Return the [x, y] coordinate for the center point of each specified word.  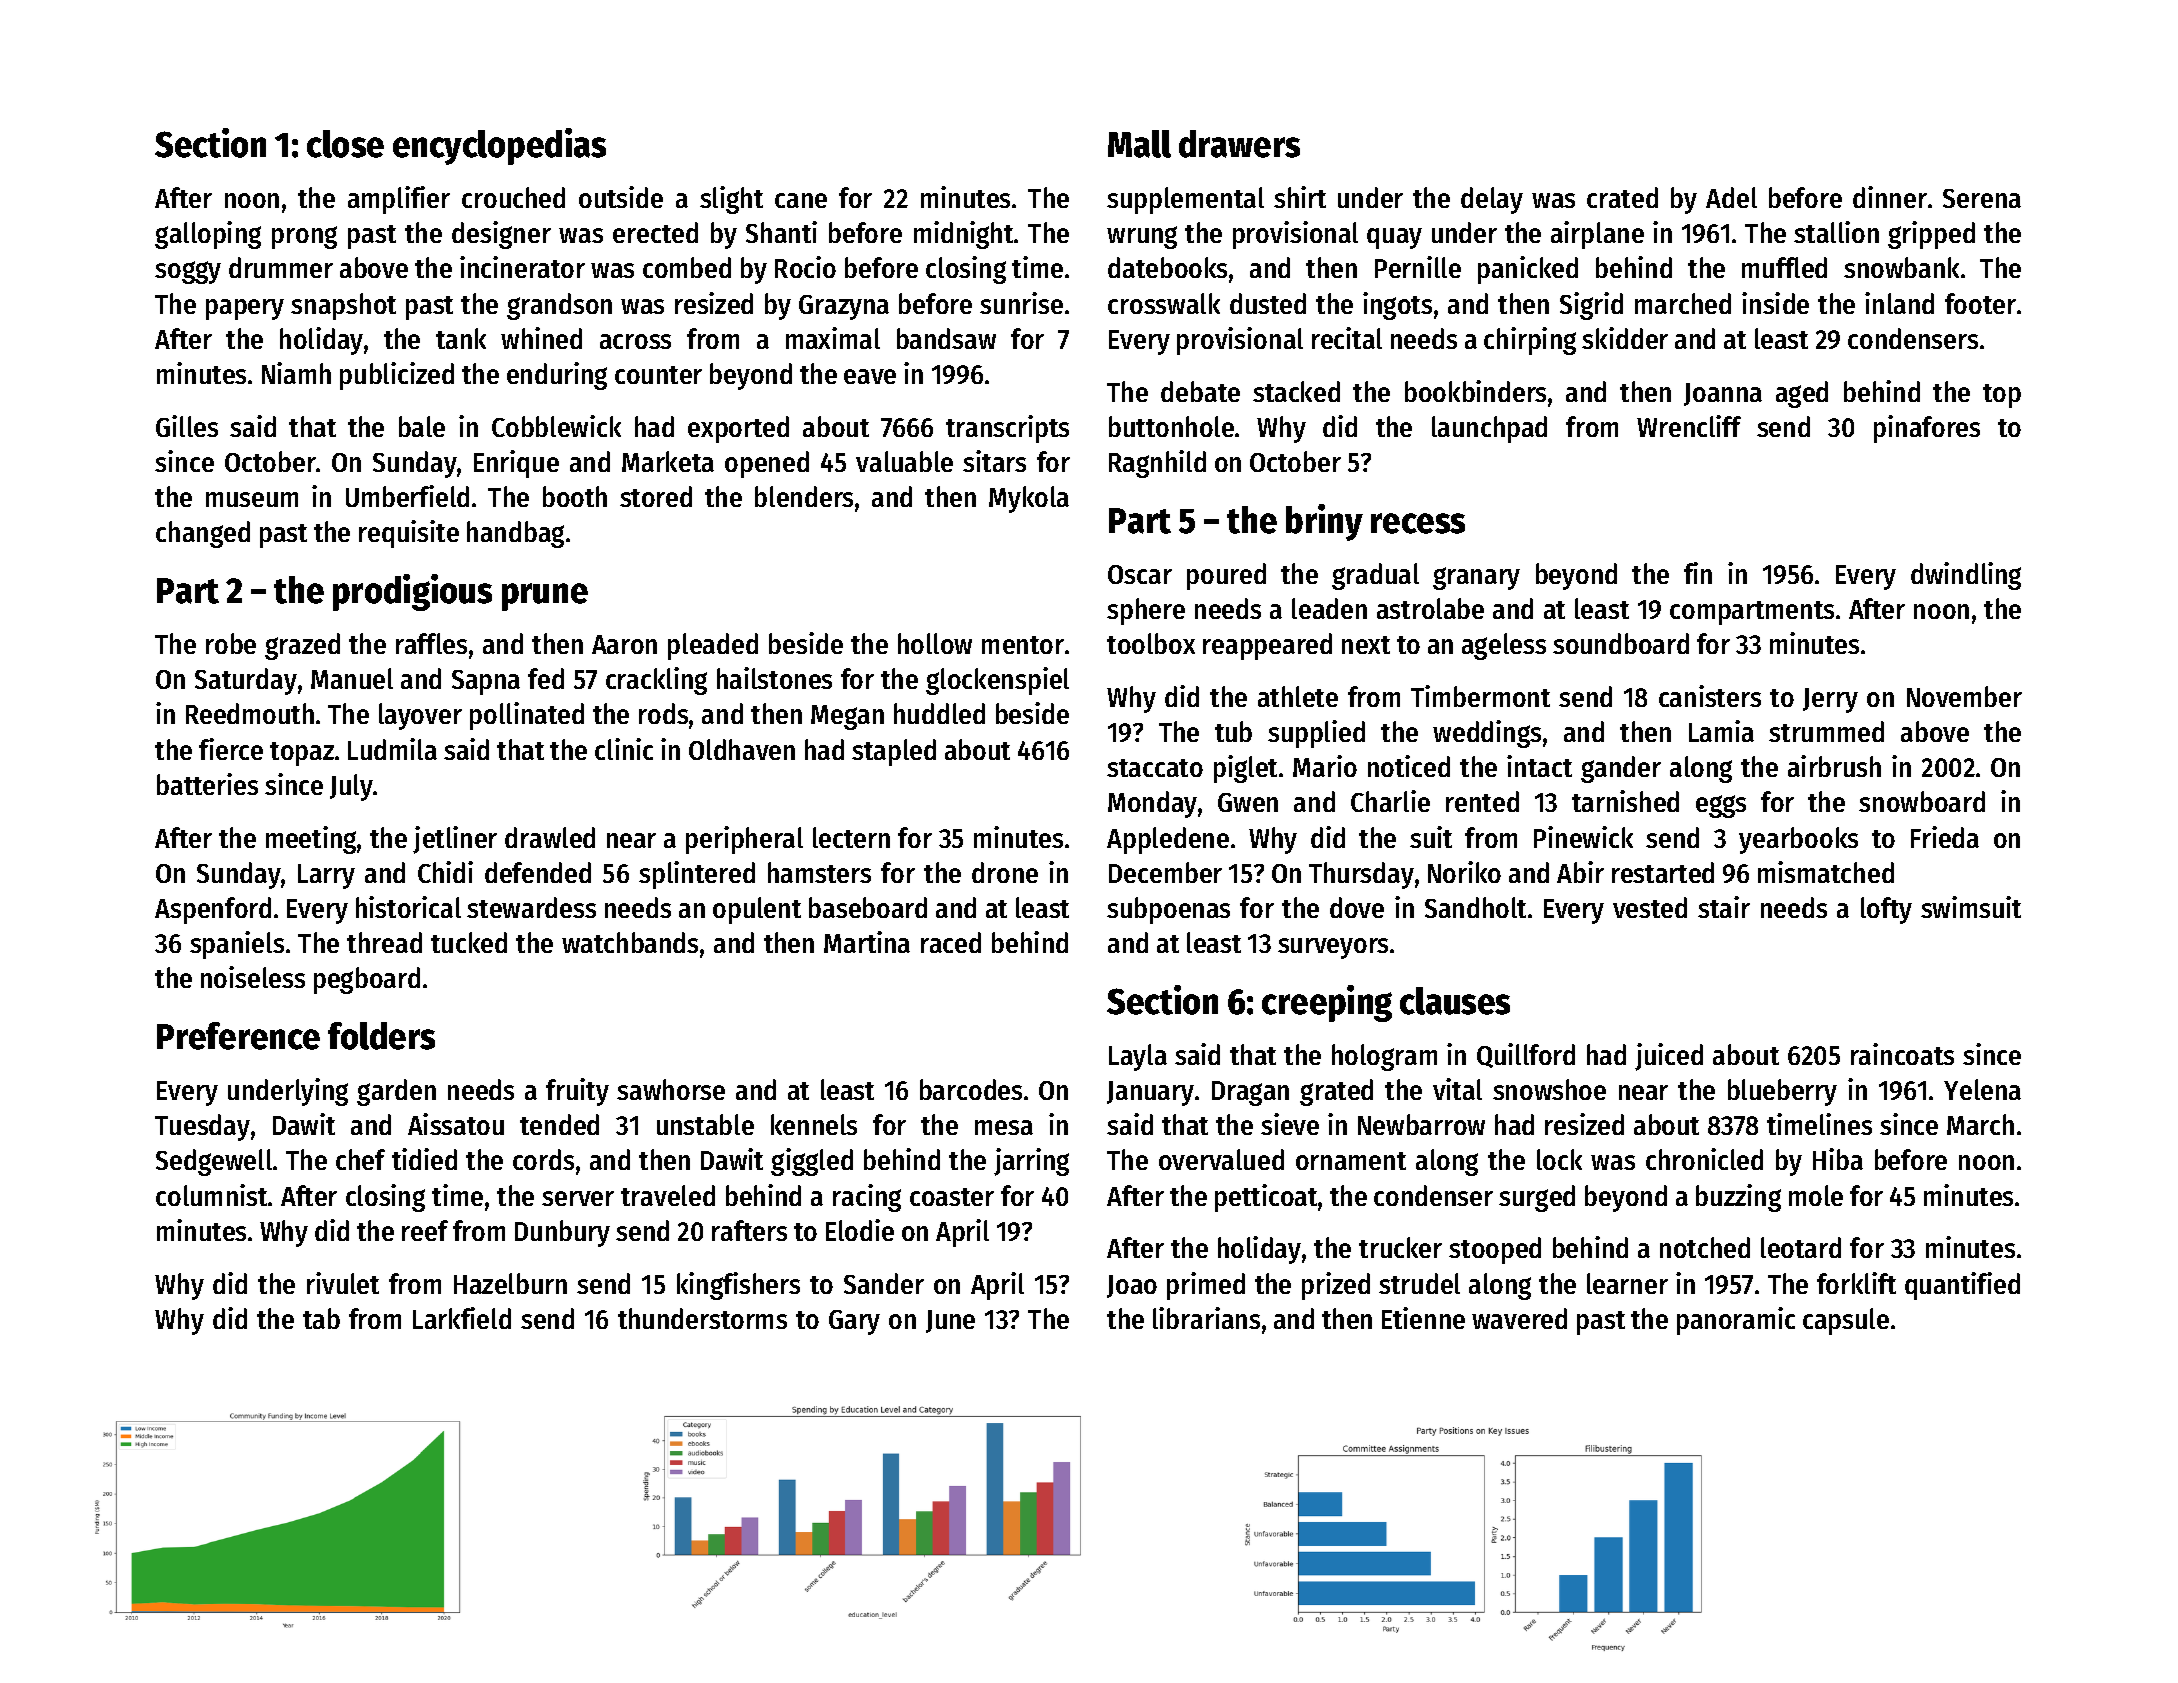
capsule [1846, 1321]
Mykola [1029, 499]
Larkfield [462, 1318]
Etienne [1423, 1318]
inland [1899, 303]
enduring [557, 376]
